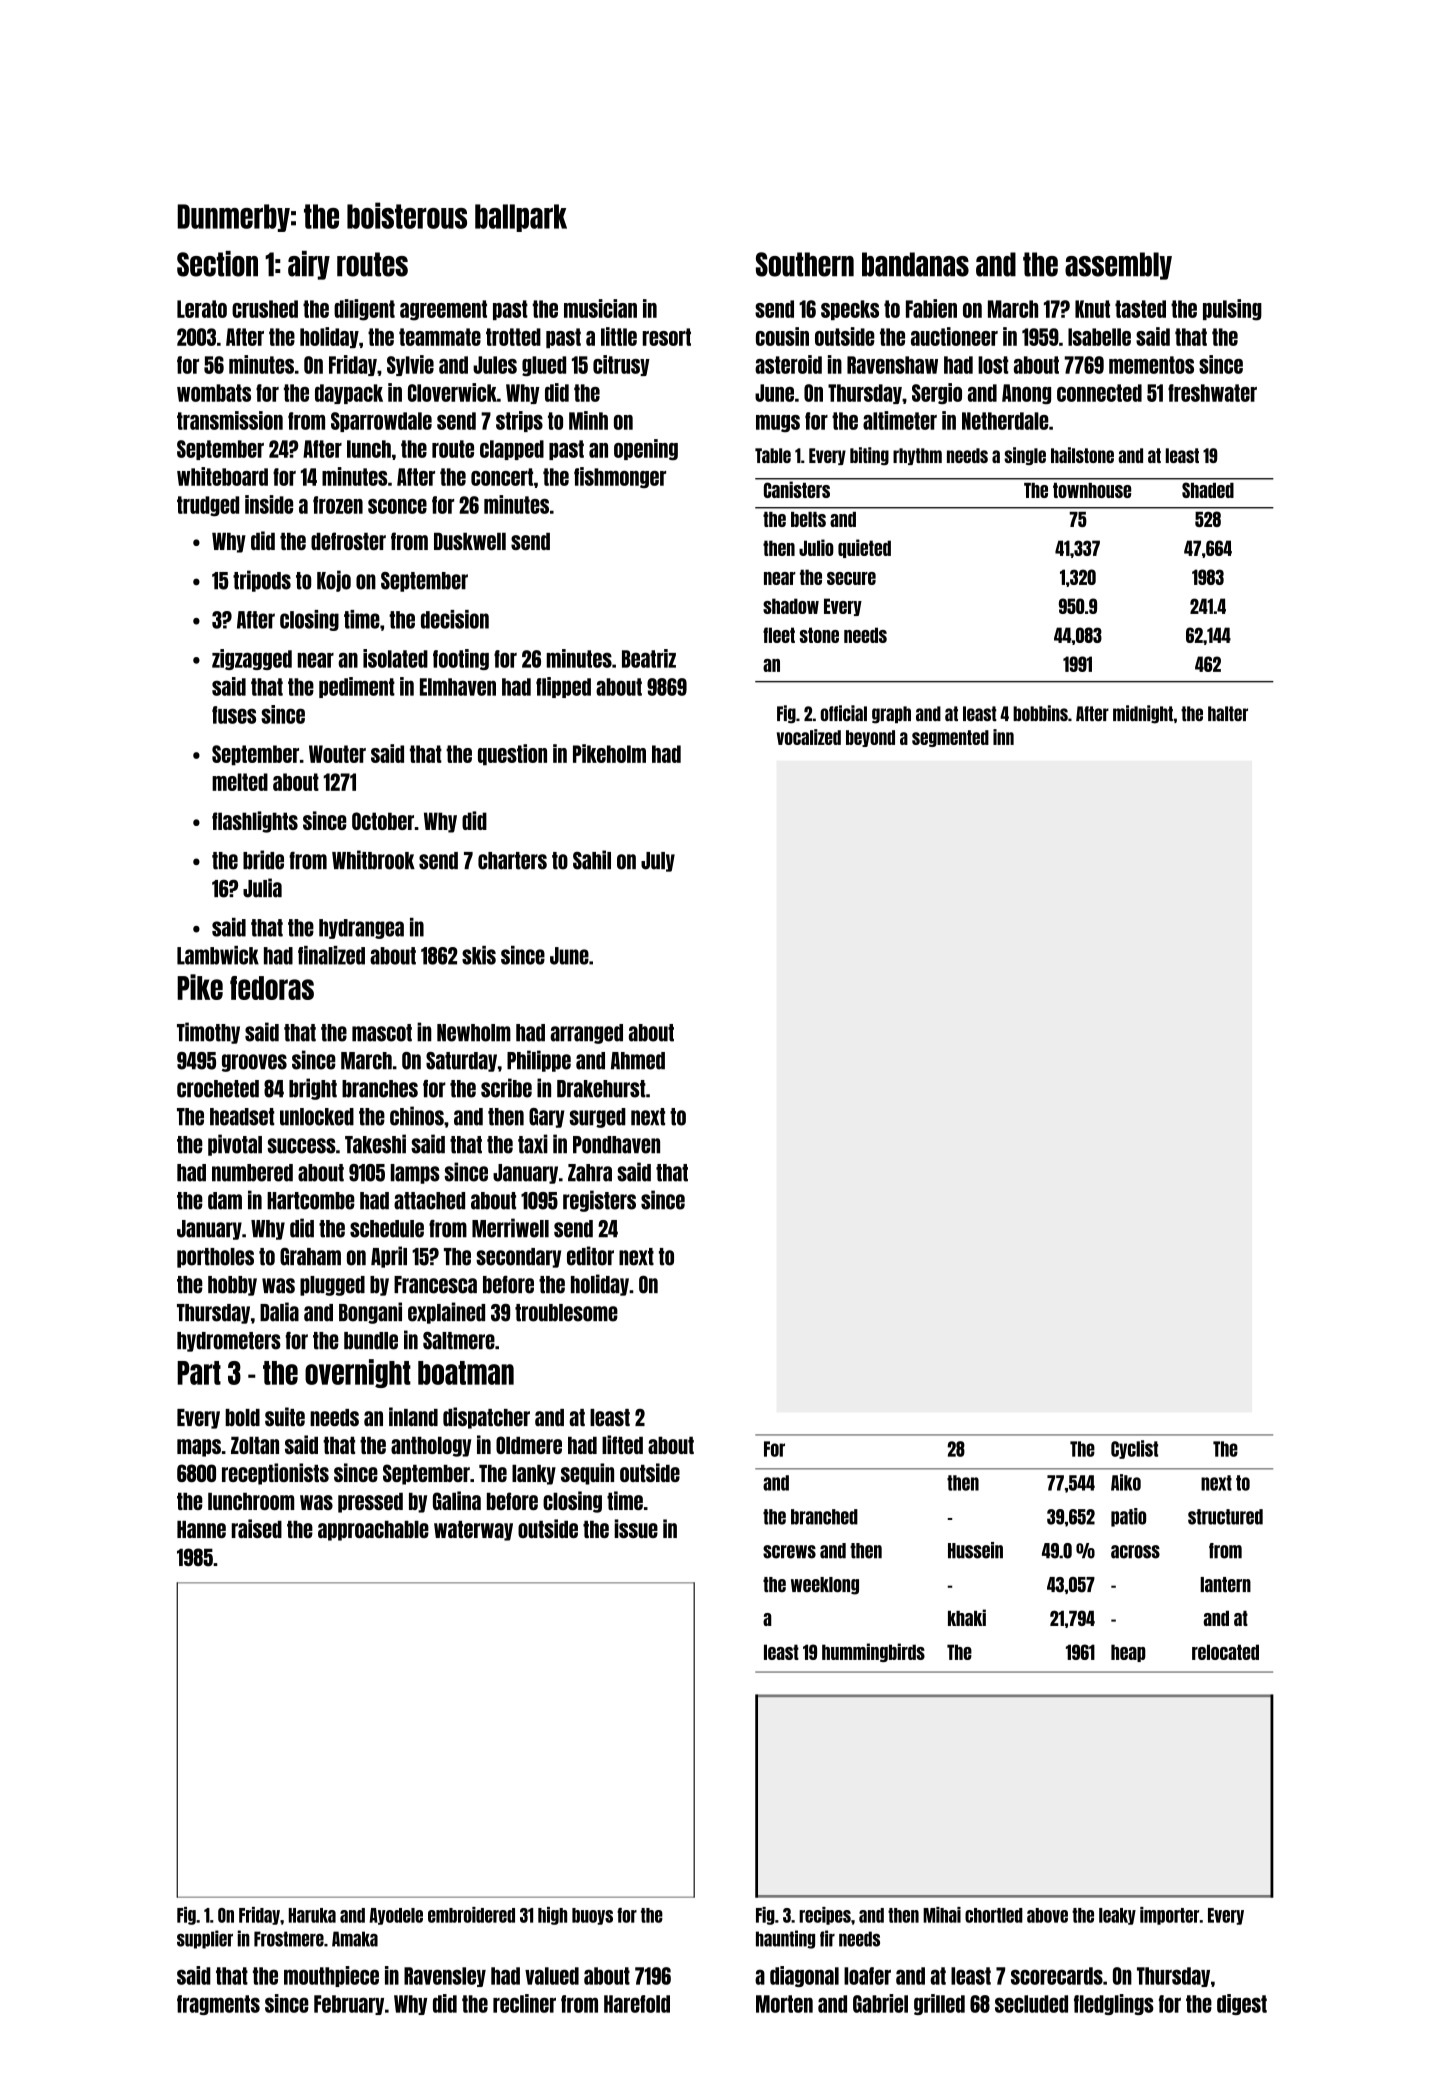 The image size is (1450, 2100). Describe the element at coordinates (870, 738) in the image. I see `beyond` at that location.
